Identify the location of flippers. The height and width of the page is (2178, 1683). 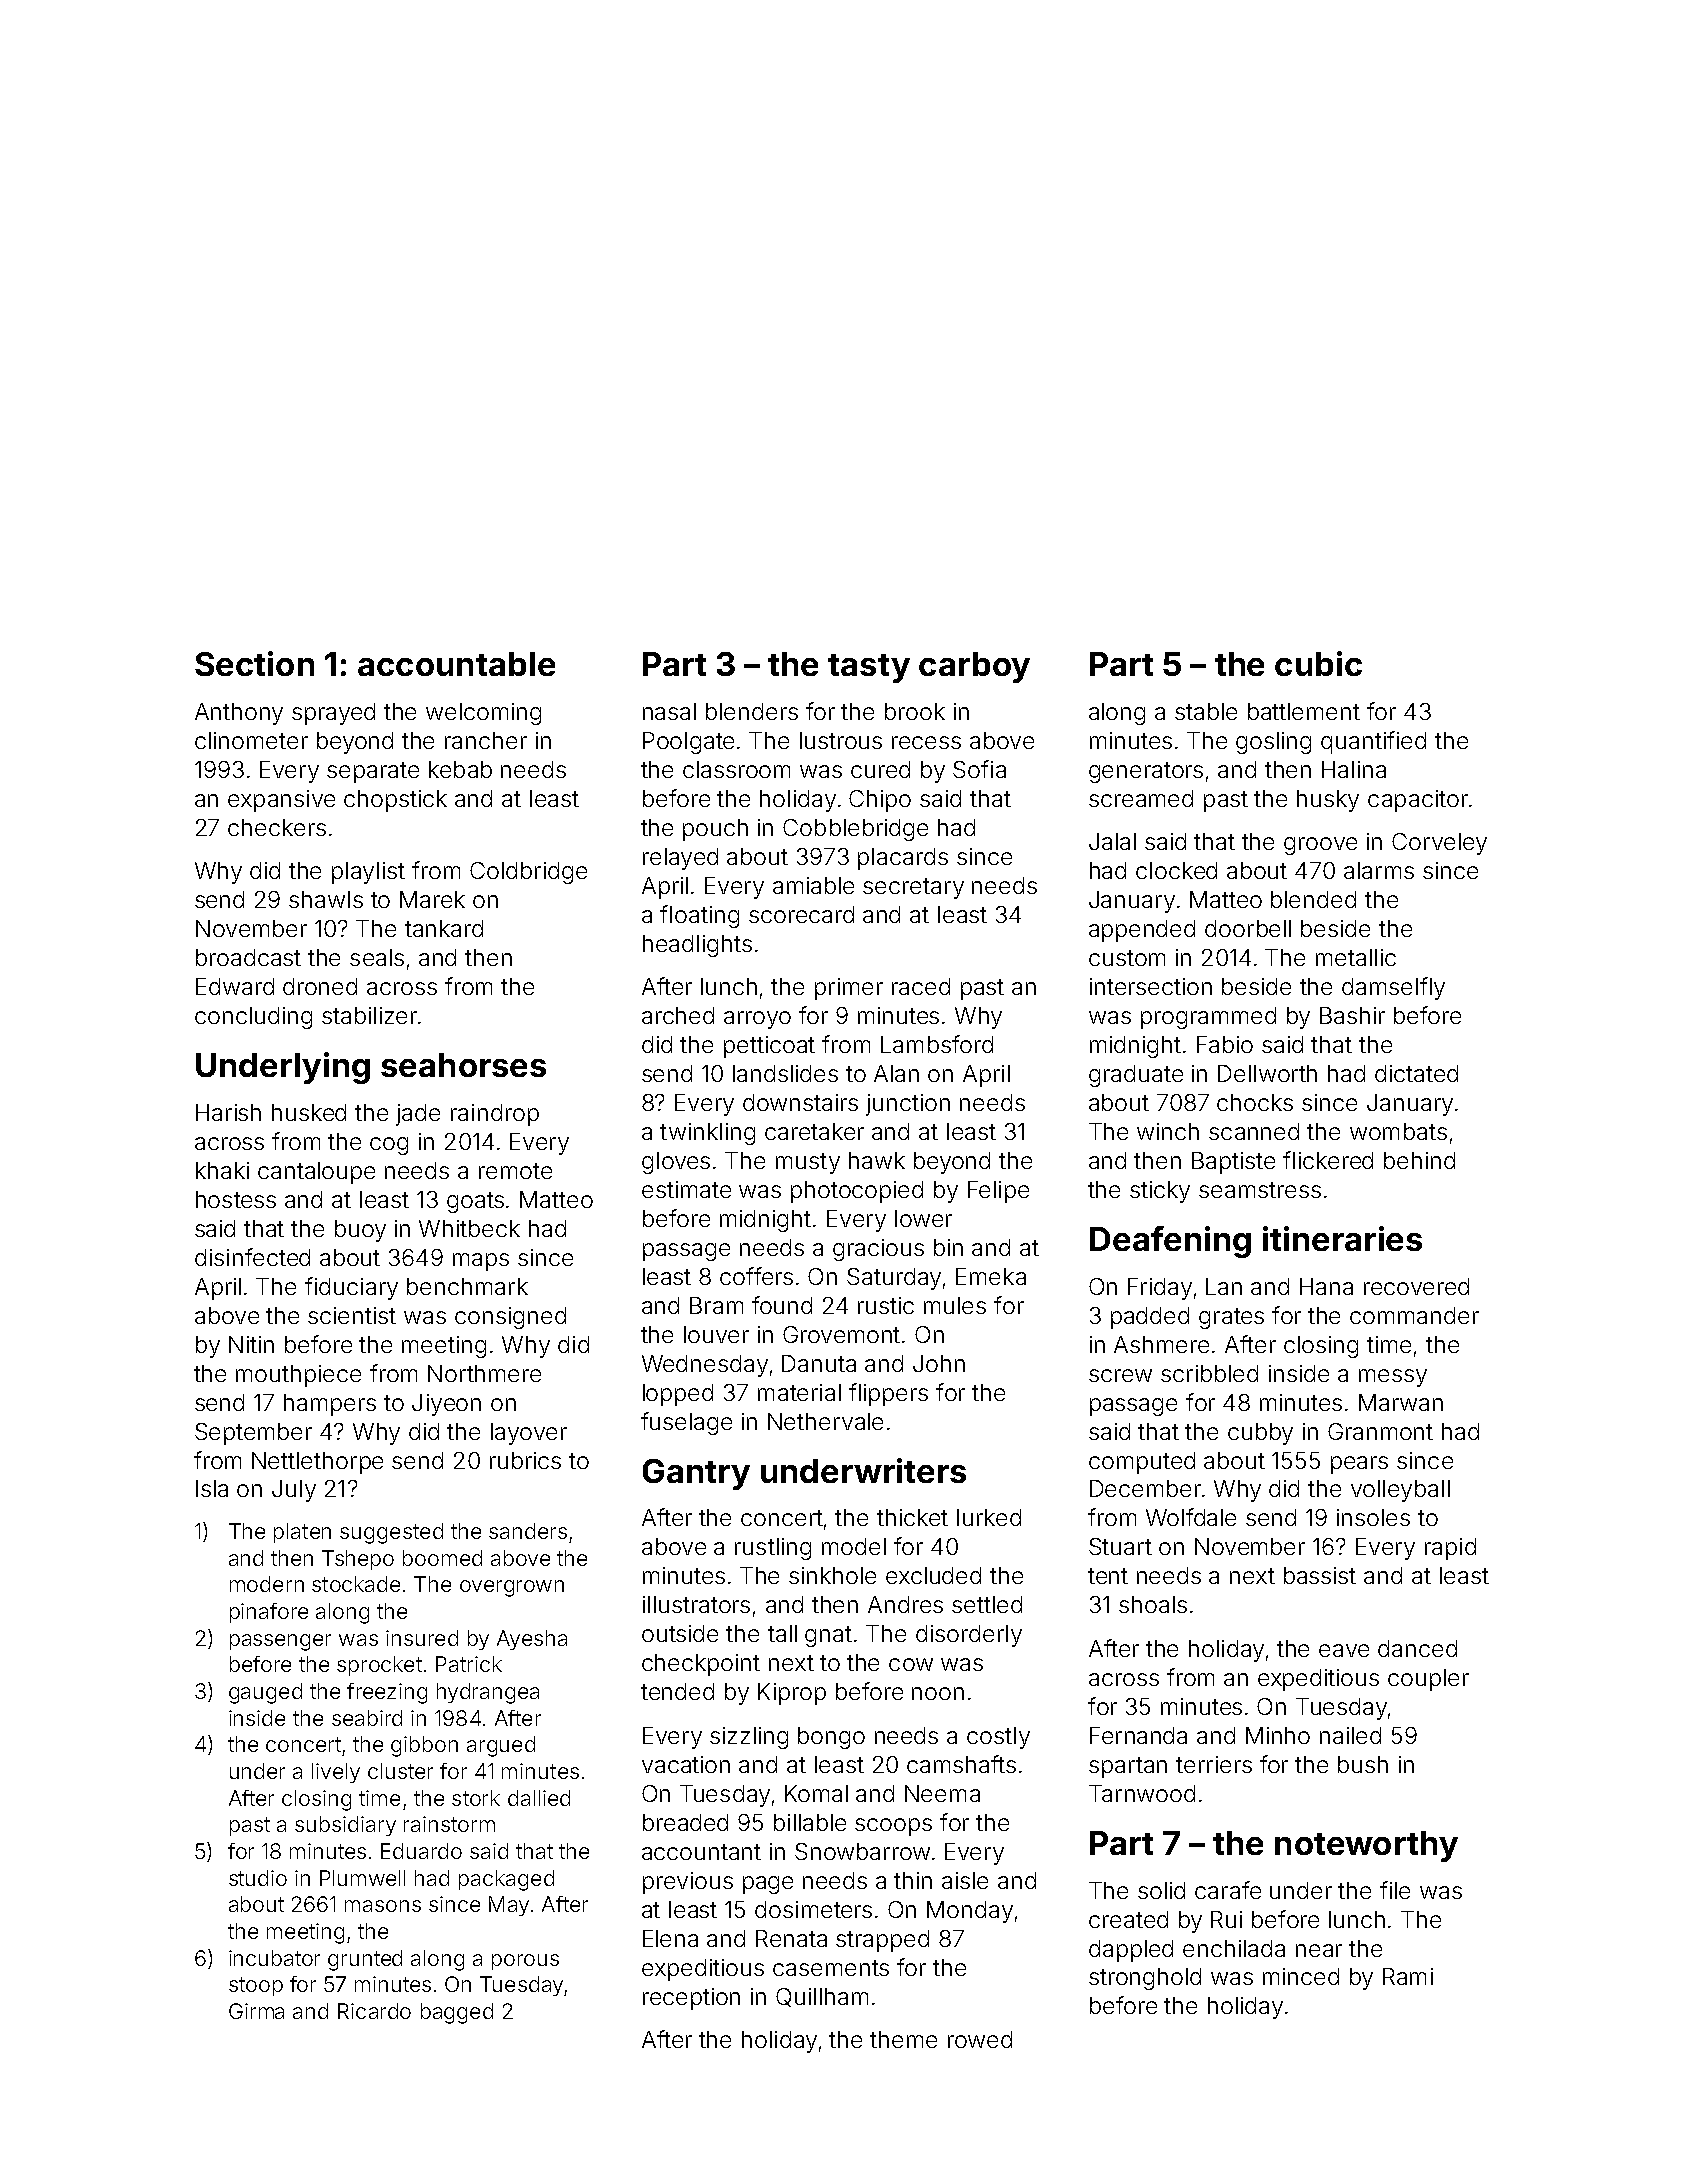
(888, 1394).
